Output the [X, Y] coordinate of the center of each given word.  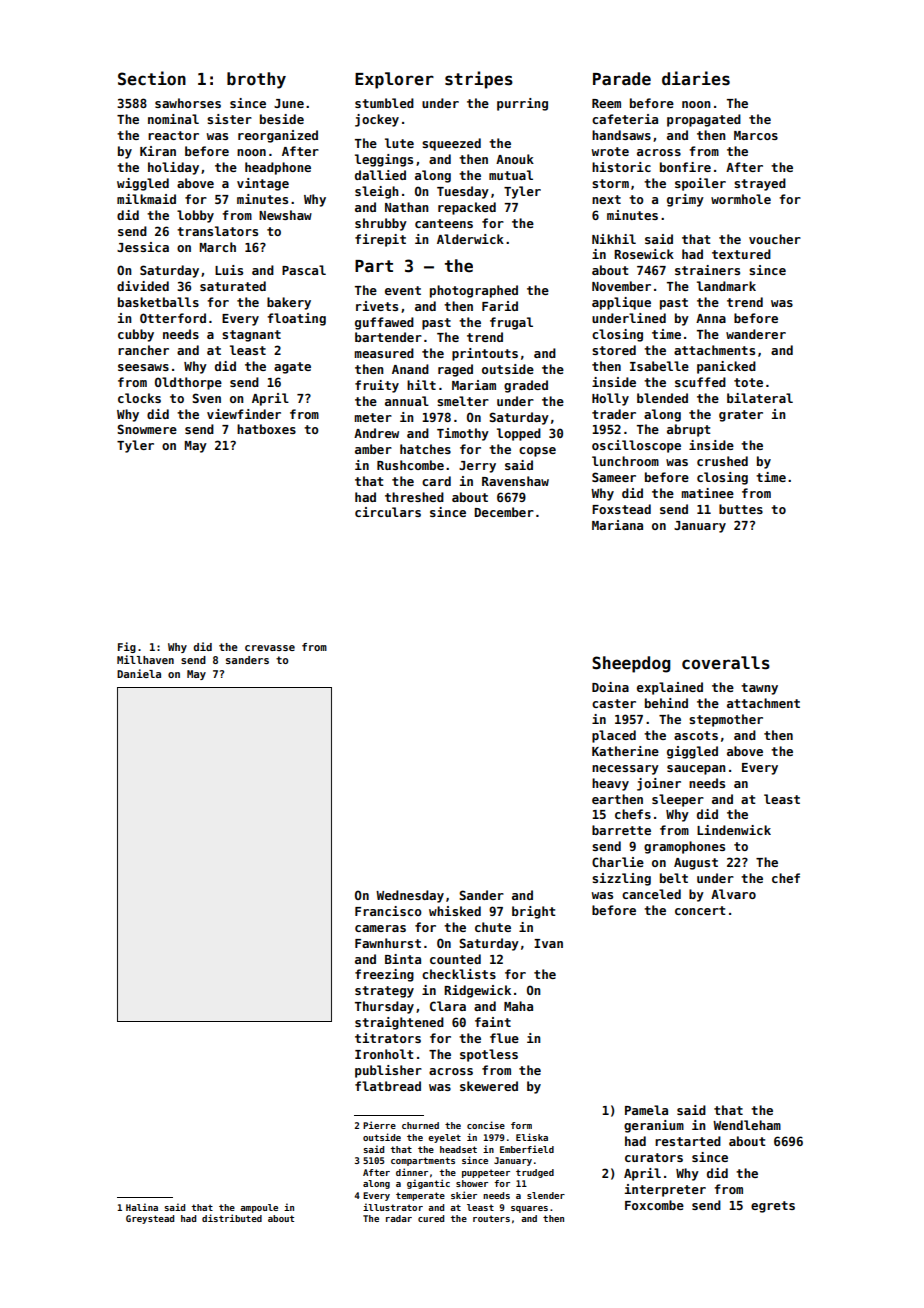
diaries [696, 78]
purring [522, 104]
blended [662, 398]
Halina [142, 1207]
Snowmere [147, 429]
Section [152, 78]
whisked [455, 911]
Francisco [388, 911]
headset [458, 1149]
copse [537, 452]
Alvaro [733, 894]
